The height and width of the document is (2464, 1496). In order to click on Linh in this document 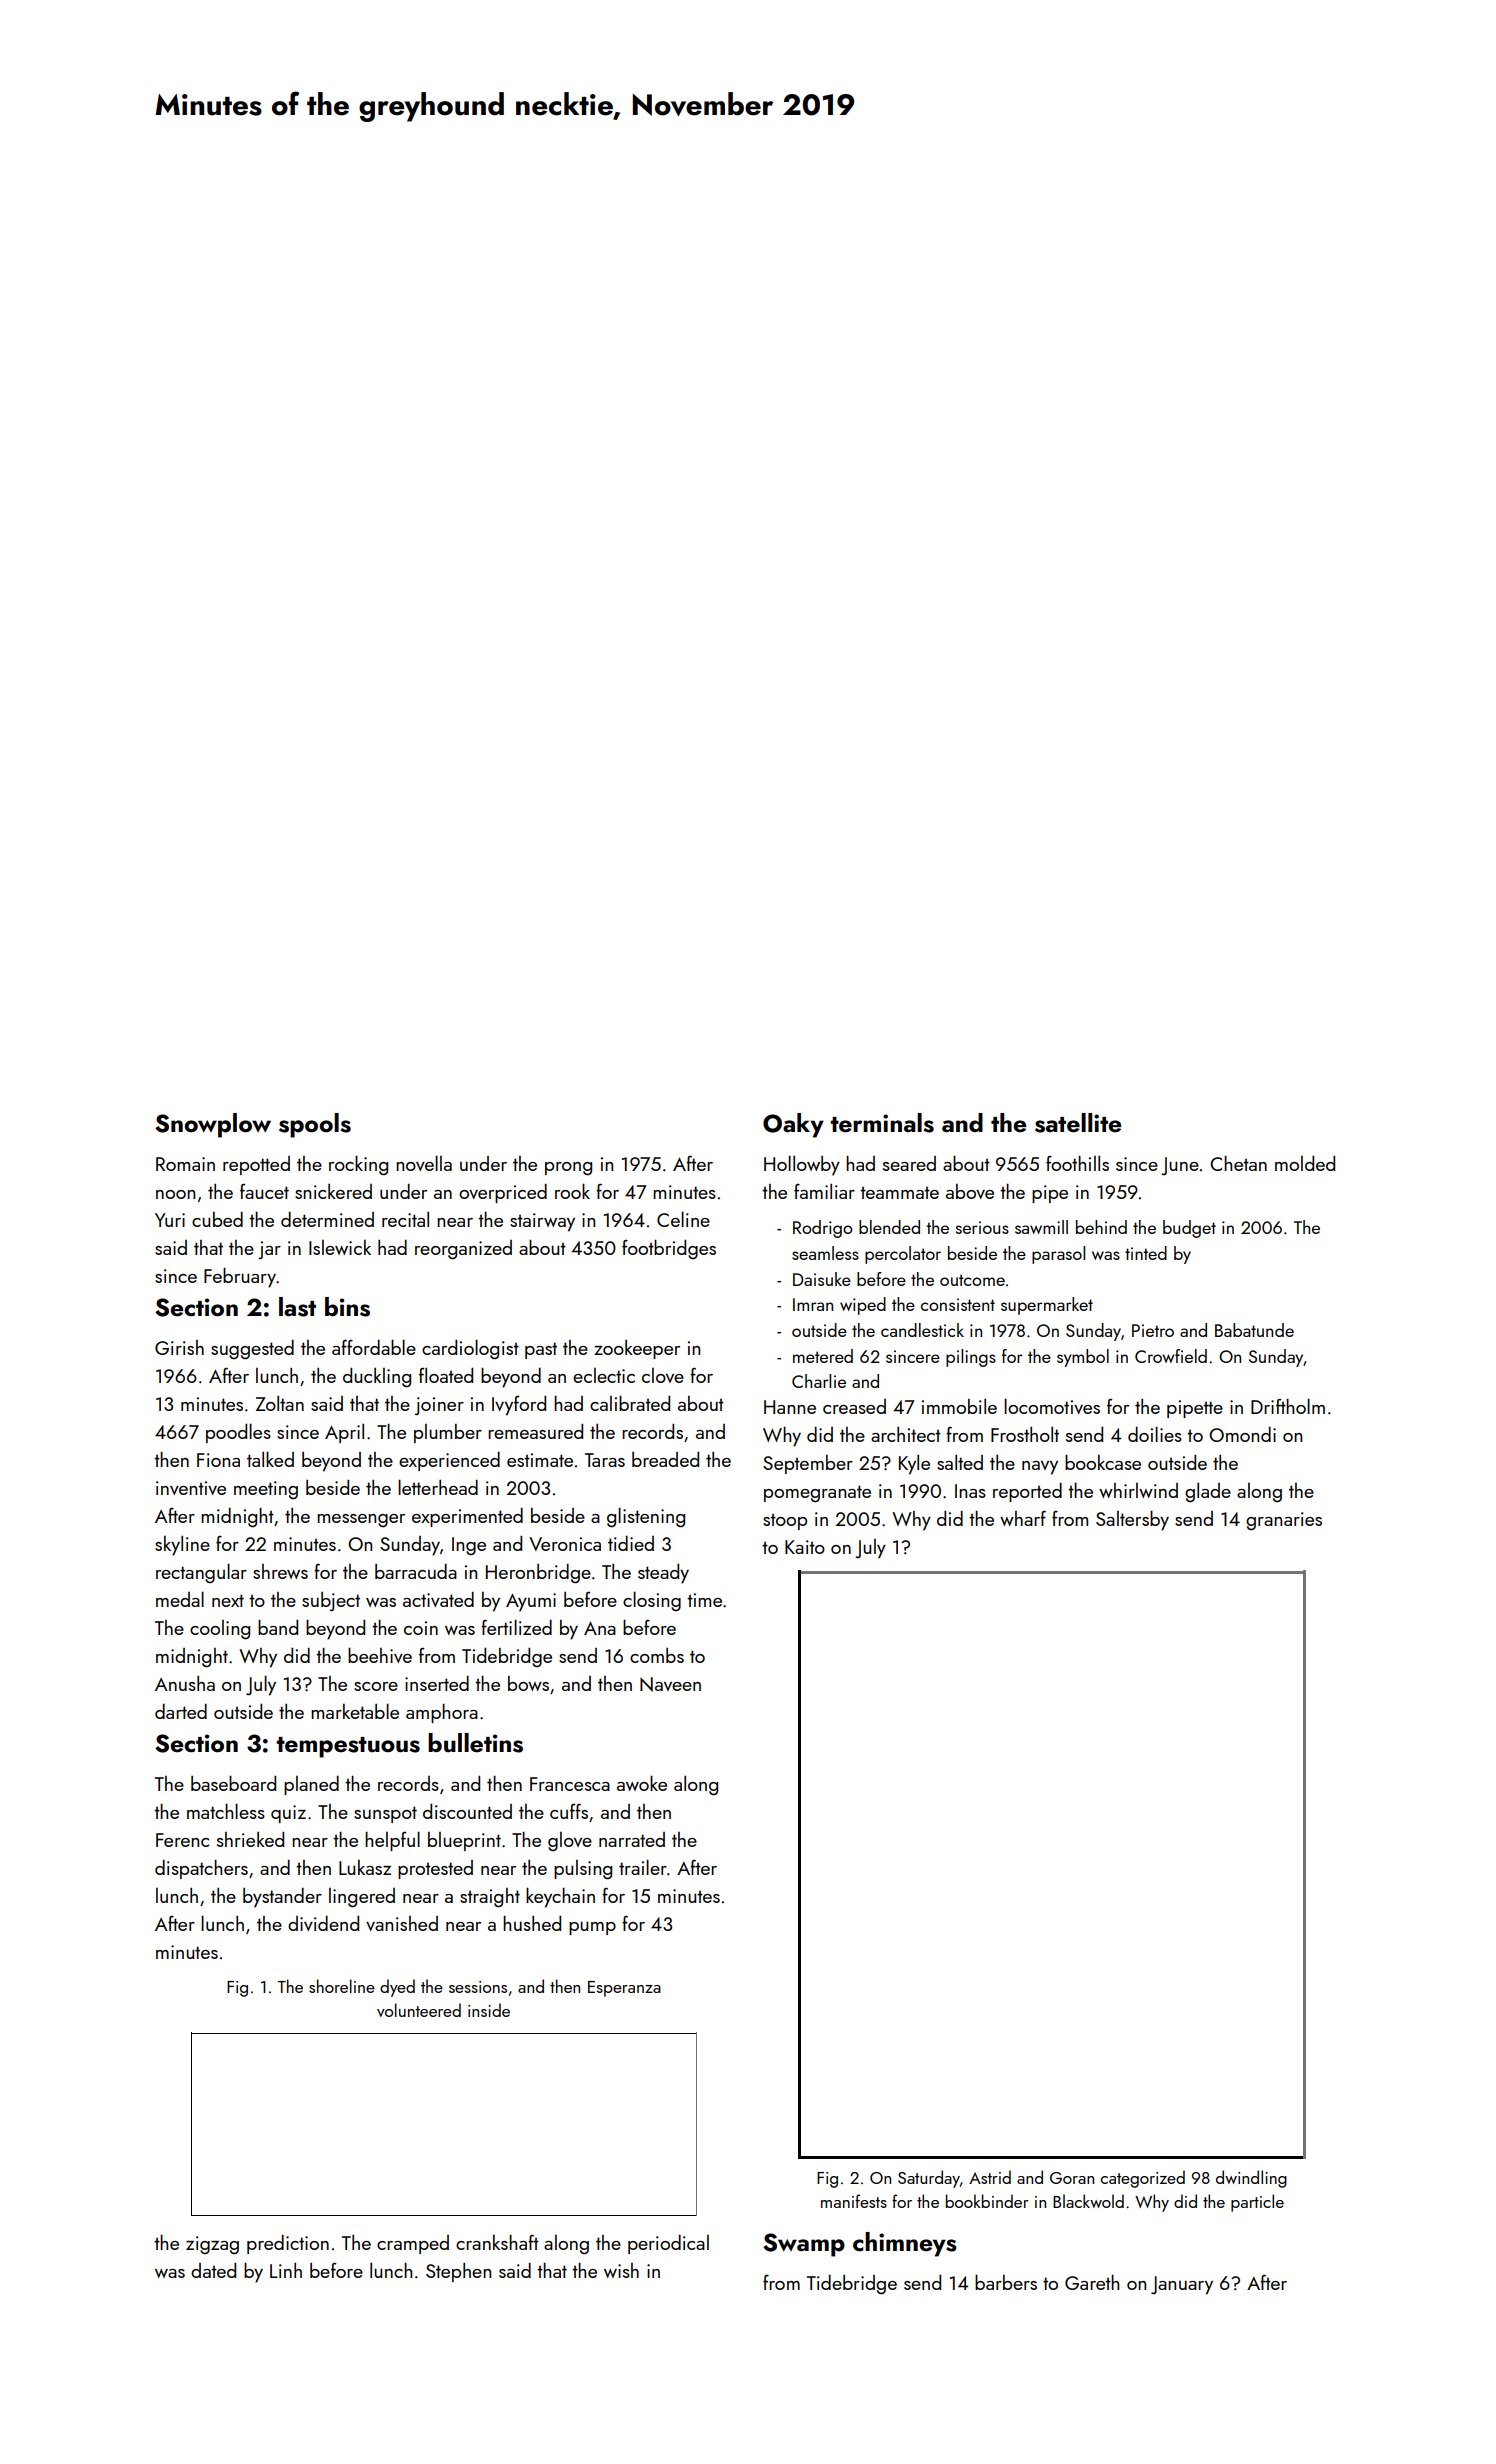, I will do `click(286, 2270)`.
